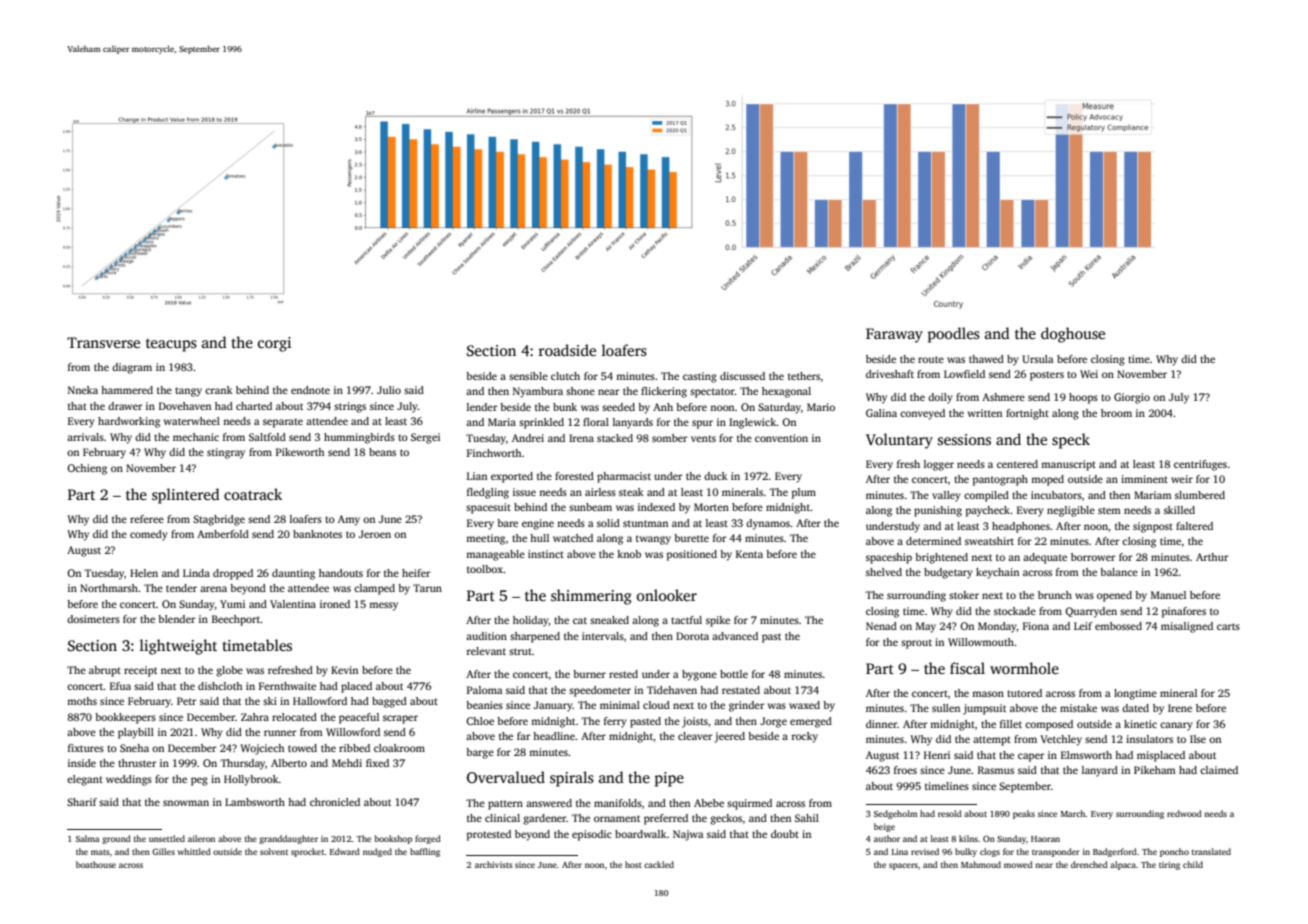  What do you see at coordinates (572, 779) in the document?
I see `spirals` at bounding box center [572, 779].
